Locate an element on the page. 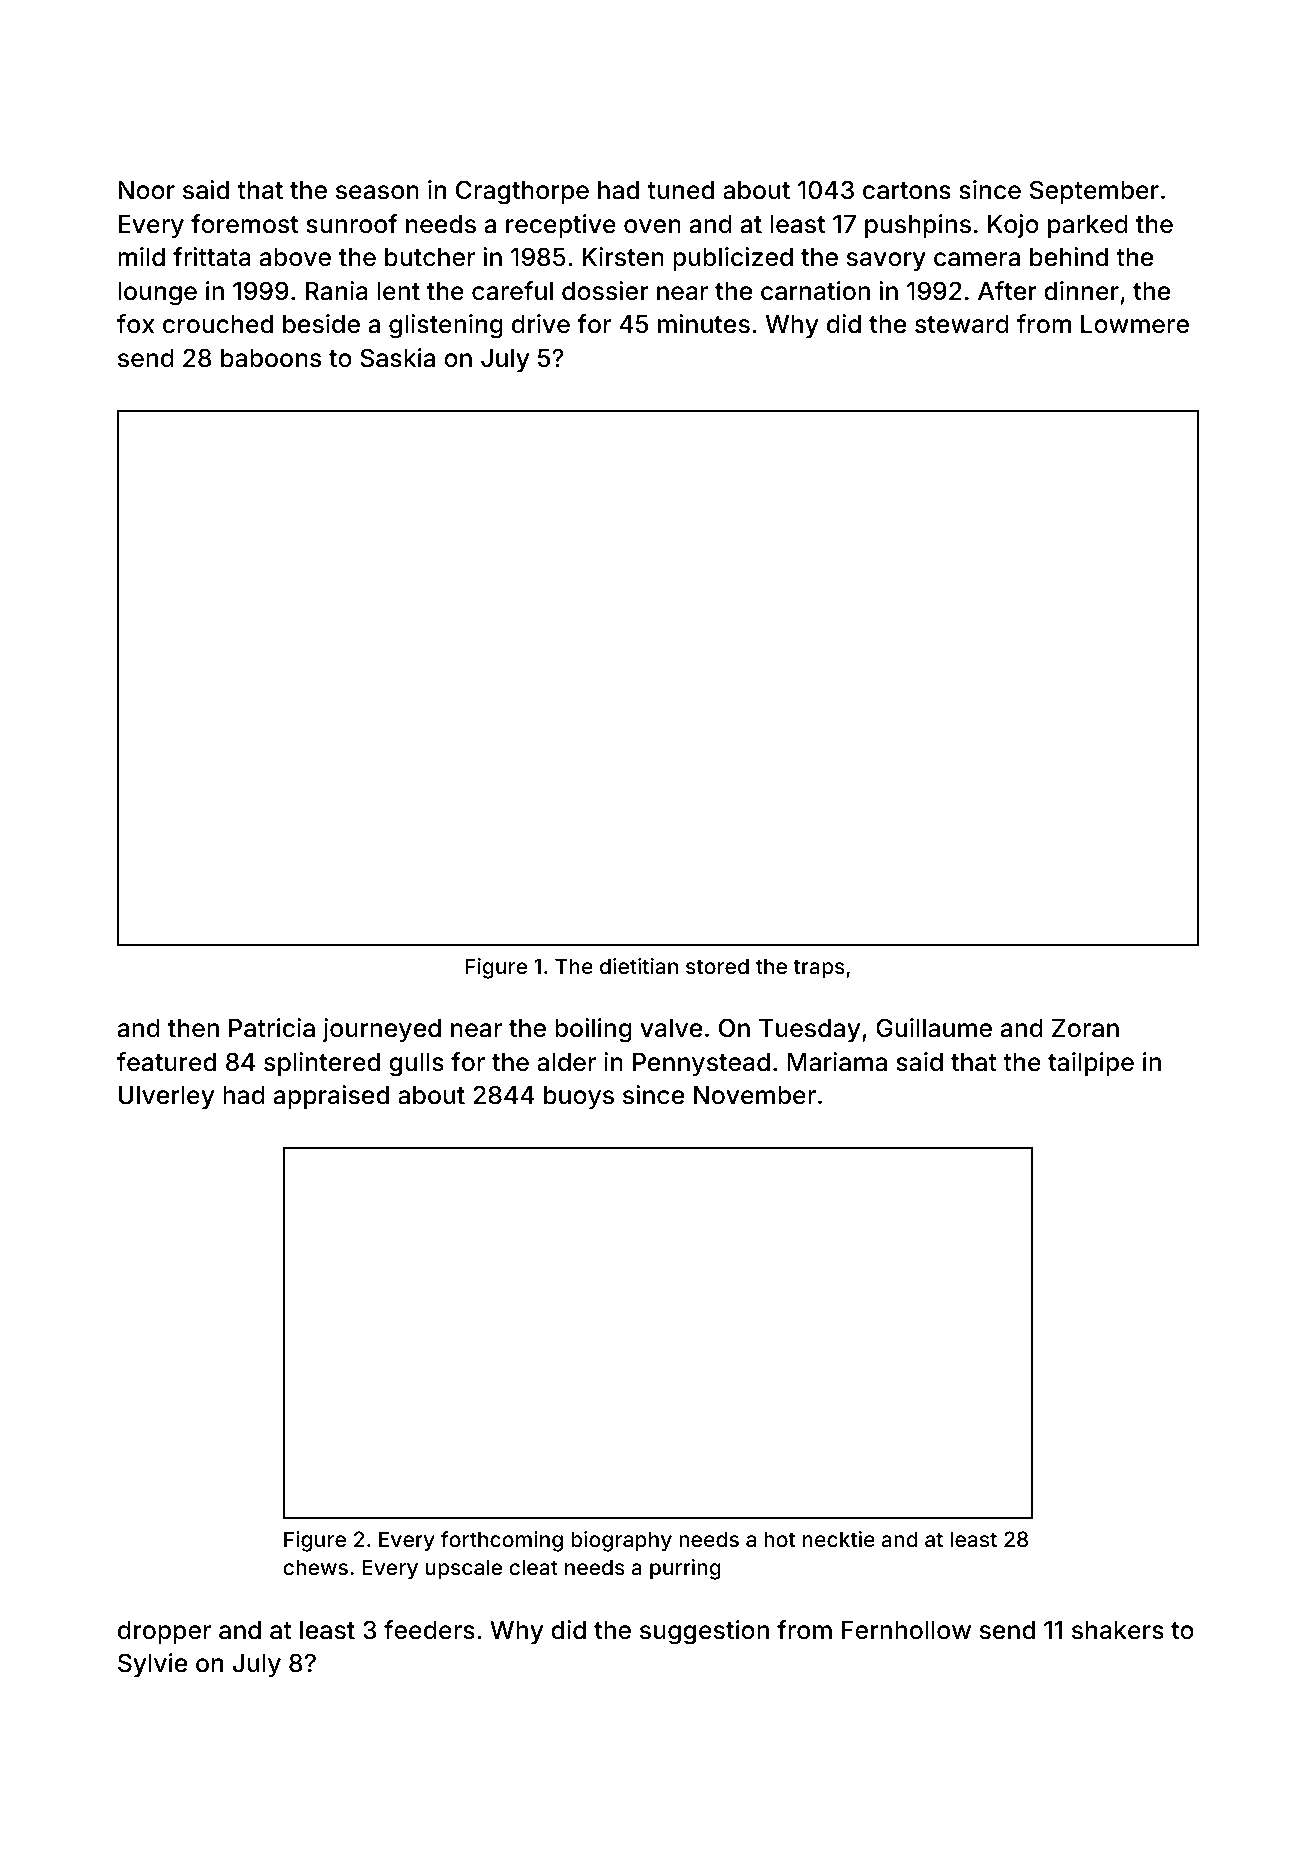 Image resolution: width=1316 pixels, height=1861 pixels. purring is located at coordinates (685, 1569).
